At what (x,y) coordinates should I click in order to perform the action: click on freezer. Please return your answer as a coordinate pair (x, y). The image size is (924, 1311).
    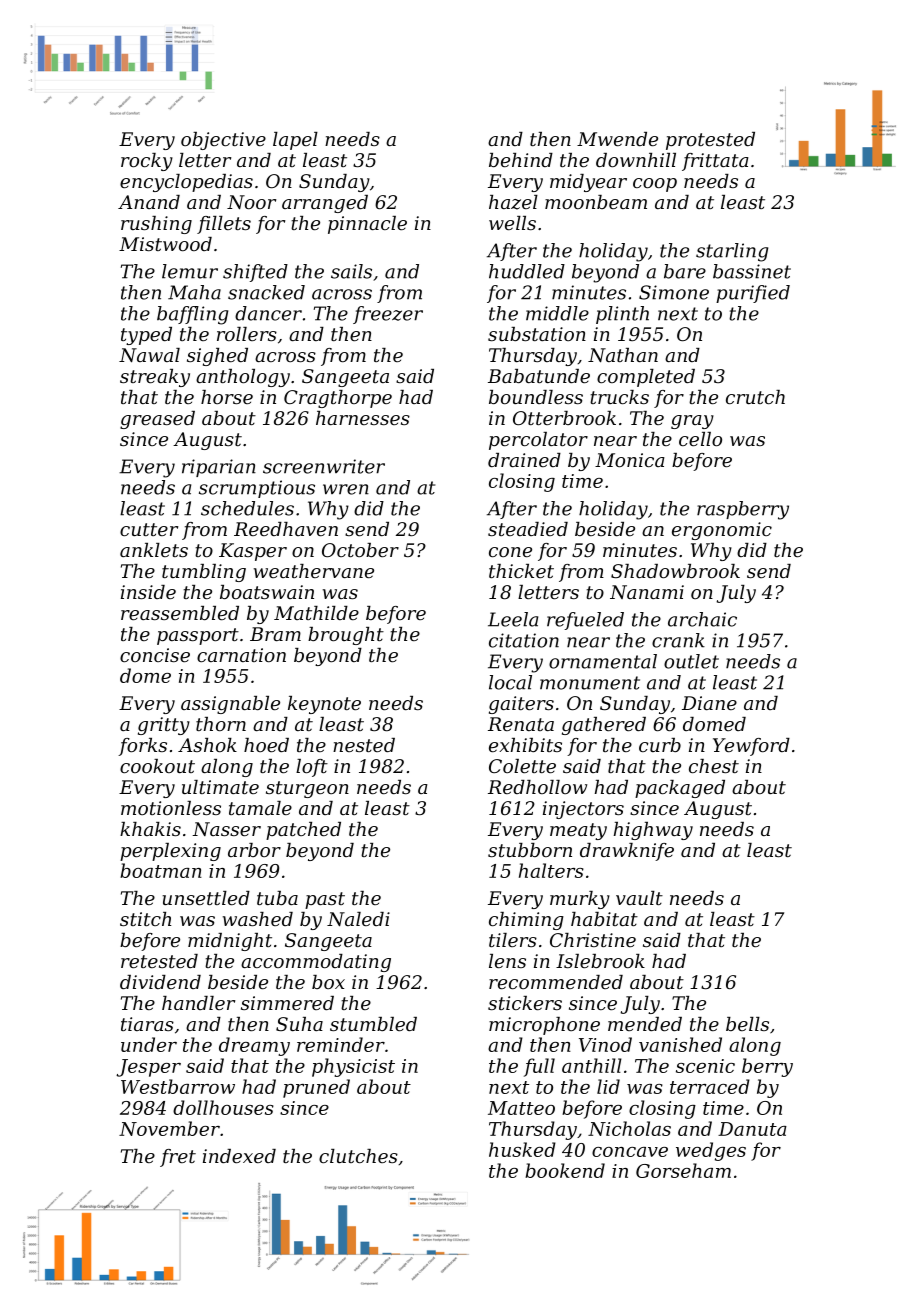
    Looking at the image, I should click on (388, 315).
